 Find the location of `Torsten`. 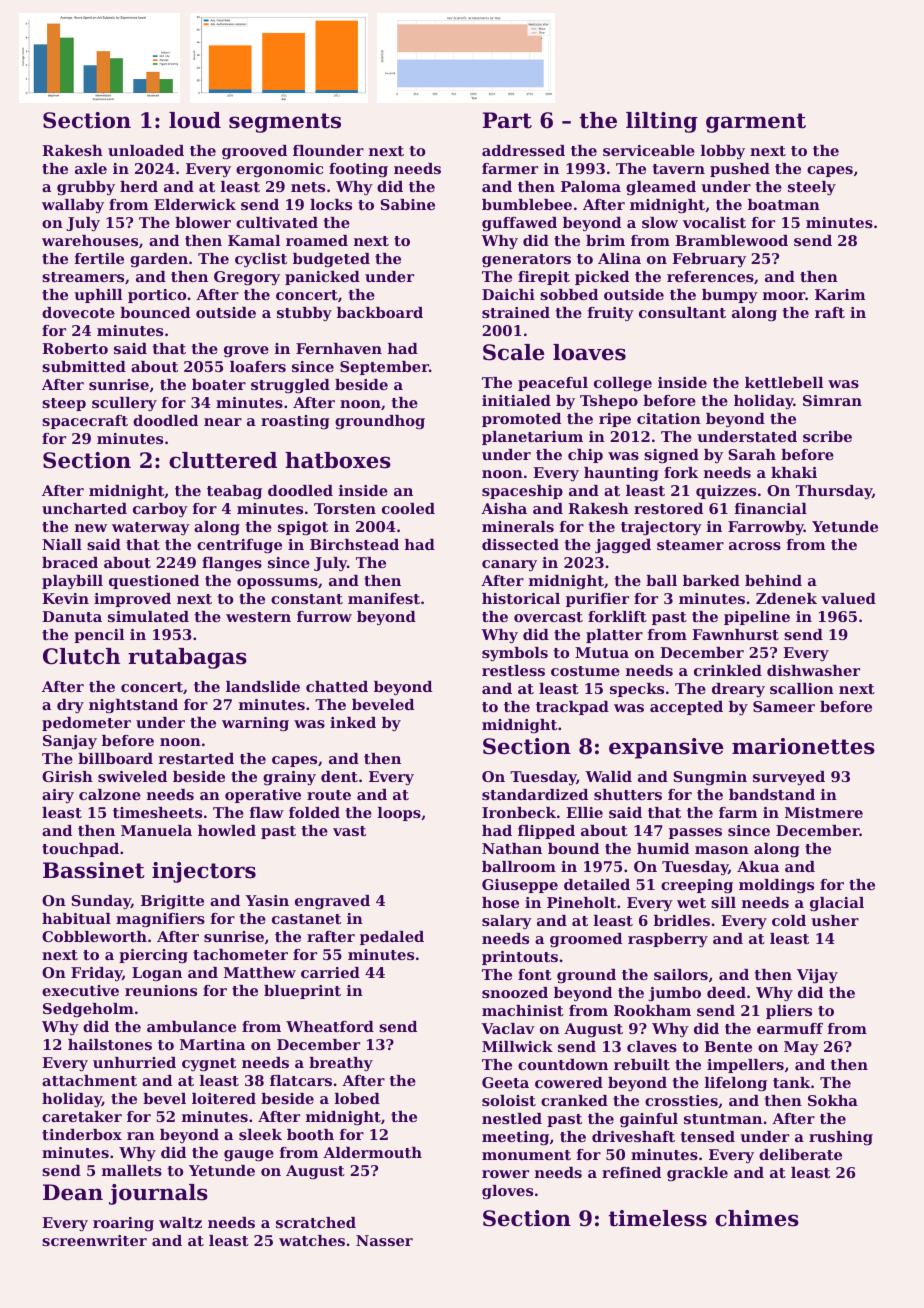

Torsten is located at coordinates (345, 508).
